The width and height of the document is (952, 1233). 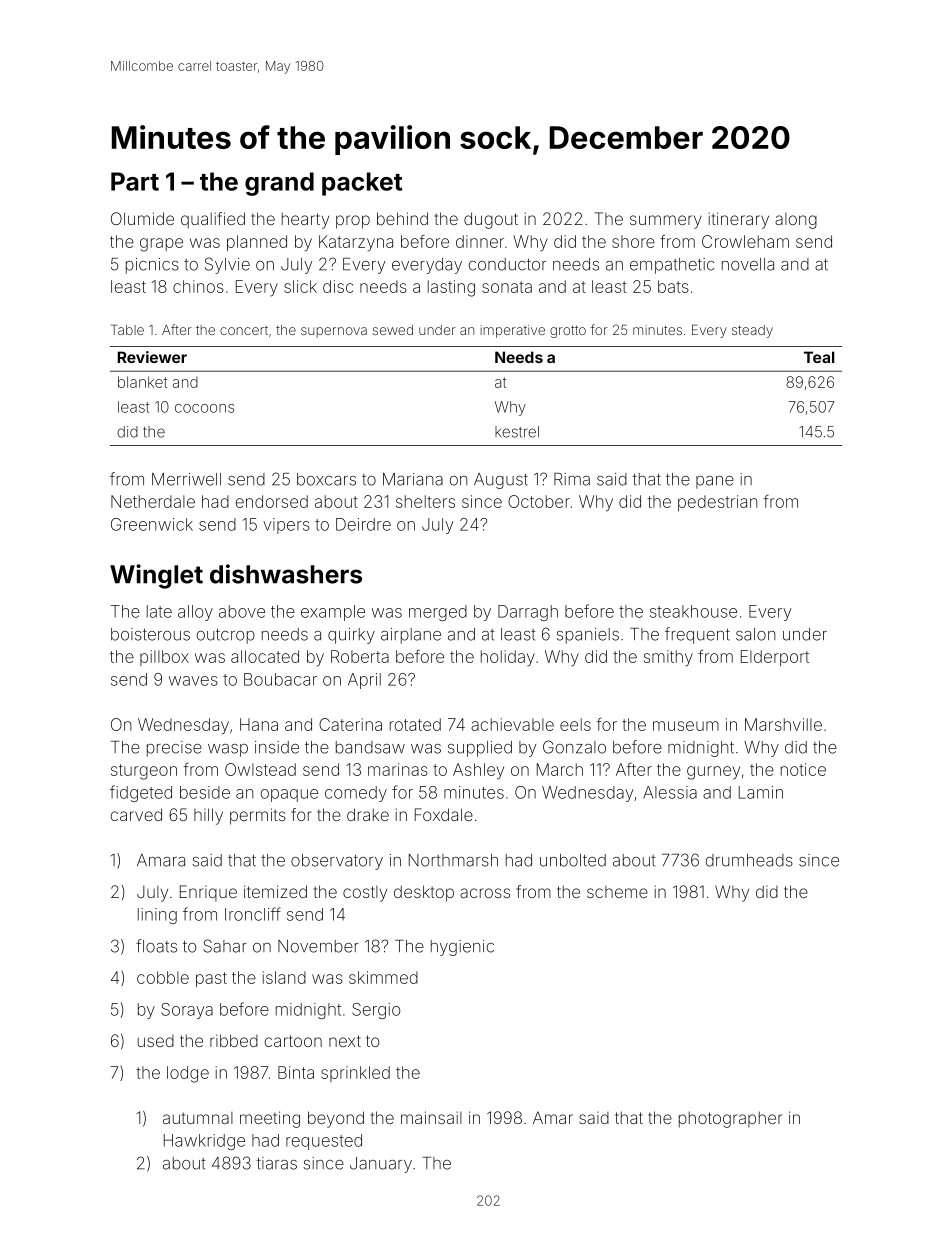 What do you see at coordinates (775, 658) in the document?
I see `Elderport` at bounding box center [775, 658].
